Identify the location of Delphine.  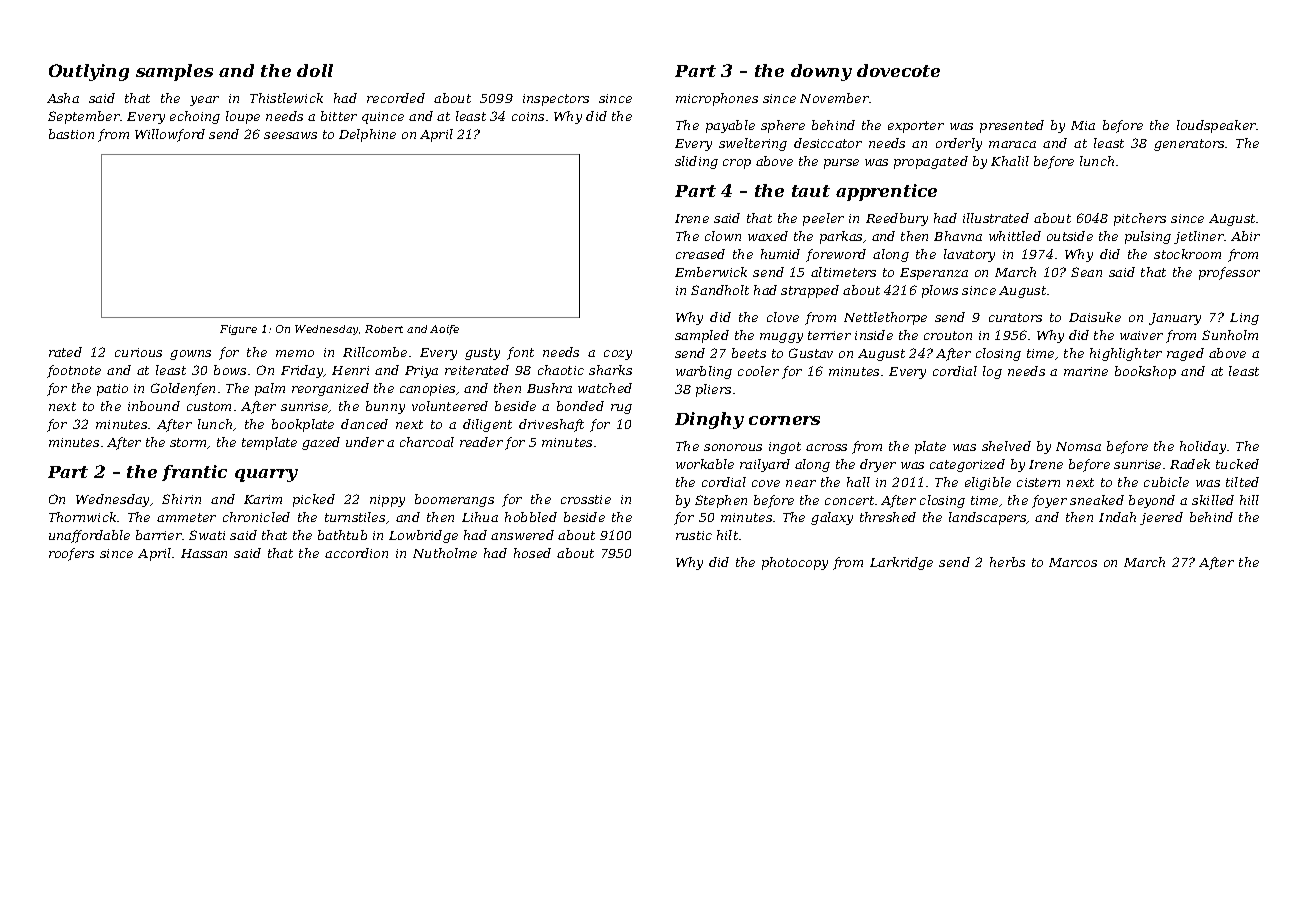
(367, 135).
